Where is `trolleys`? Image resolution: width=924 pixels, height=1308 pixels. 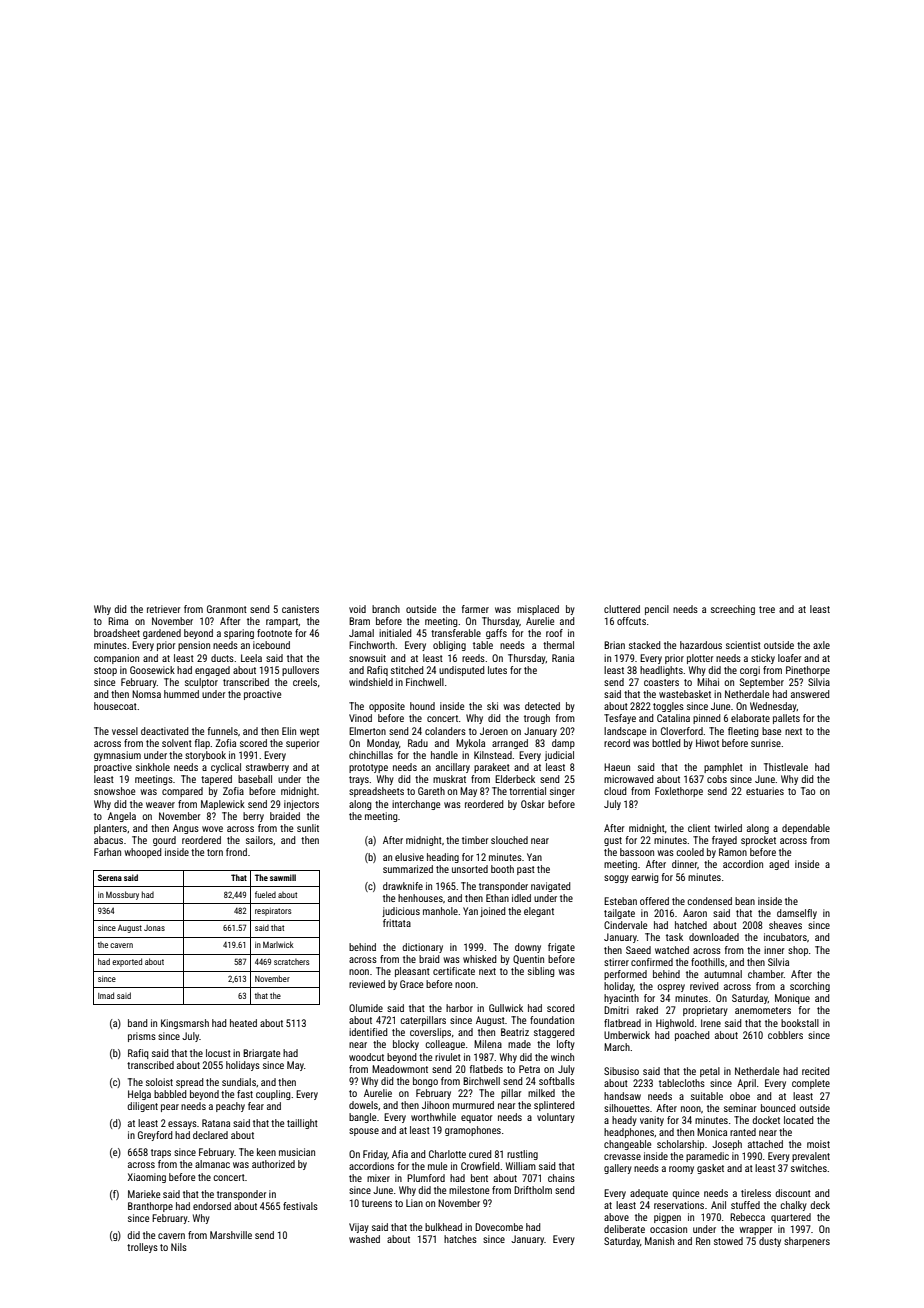 trolleys is located at coordinates (142, 1248).
